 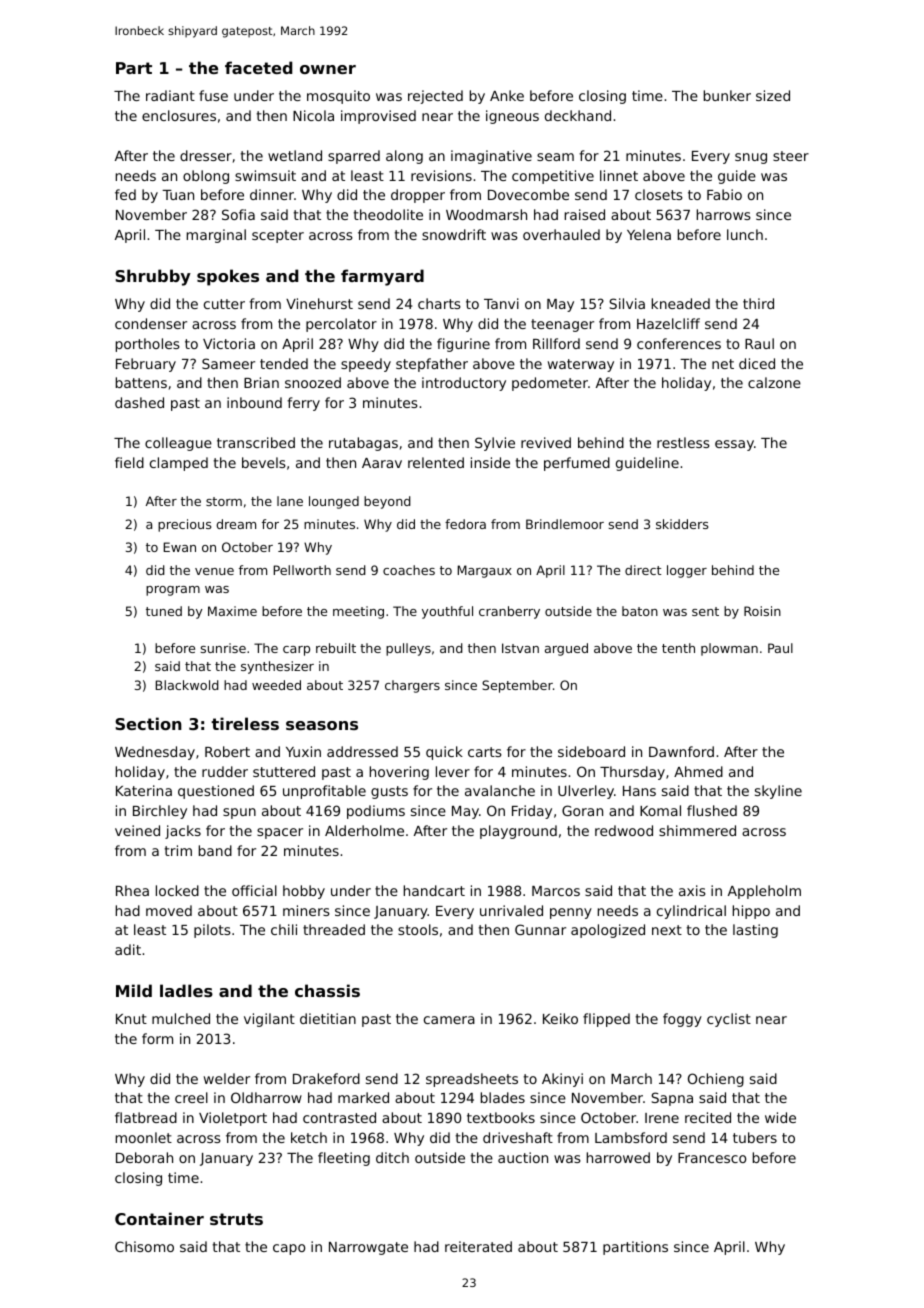 What do you see at coordinates (683, 442) in the screenshot?
I see `restless` at bounding box center [683, 442].
